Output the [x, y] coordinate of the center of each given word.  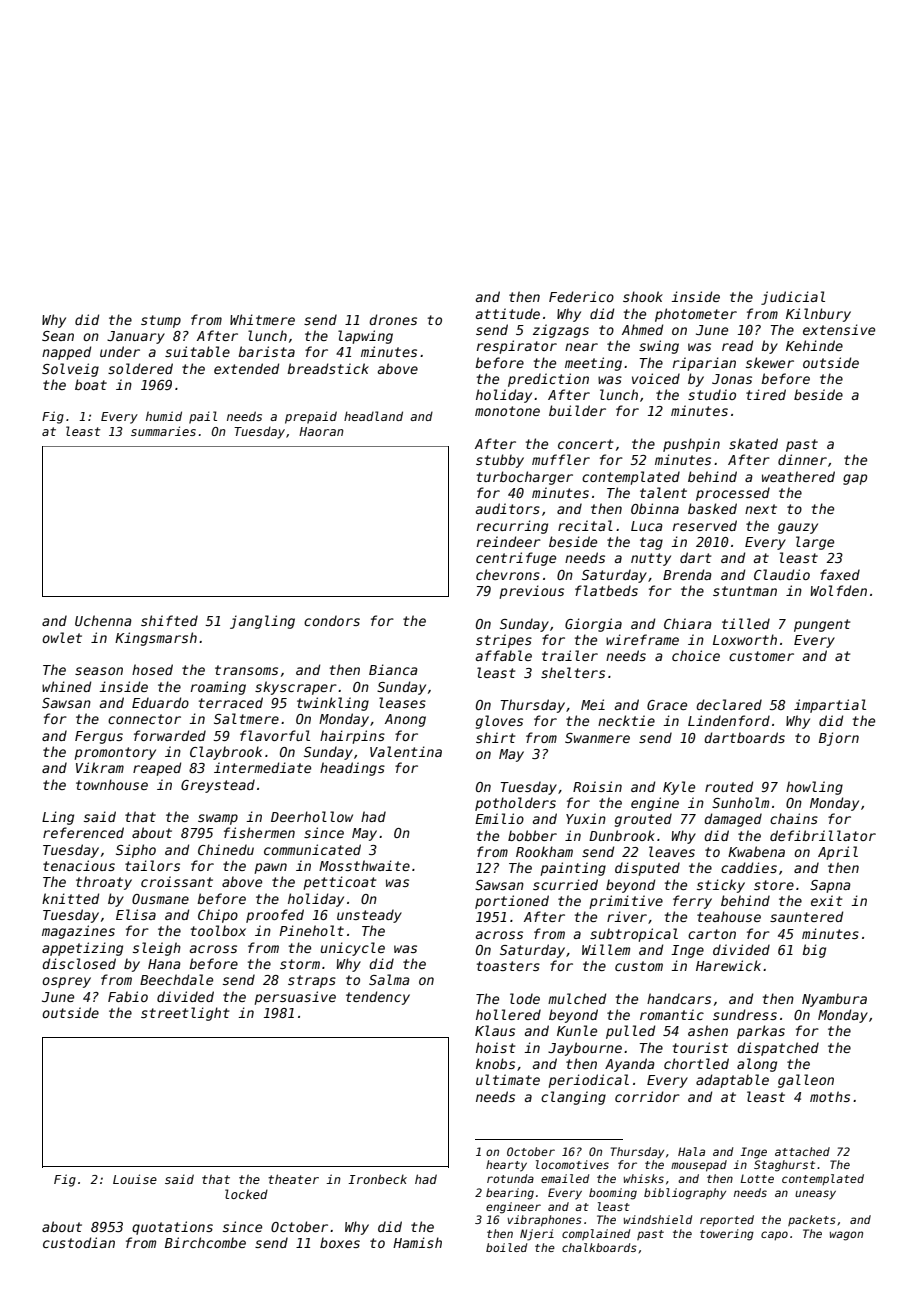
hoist [495, 1047]
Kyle [679, 788]
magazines [78, 932]
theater [293, 1179]
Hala [691, 1151]
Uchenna [103, 620]
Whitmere [262, 319]
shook [643, 296]
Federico [581, 296]
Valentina [406, 751]
